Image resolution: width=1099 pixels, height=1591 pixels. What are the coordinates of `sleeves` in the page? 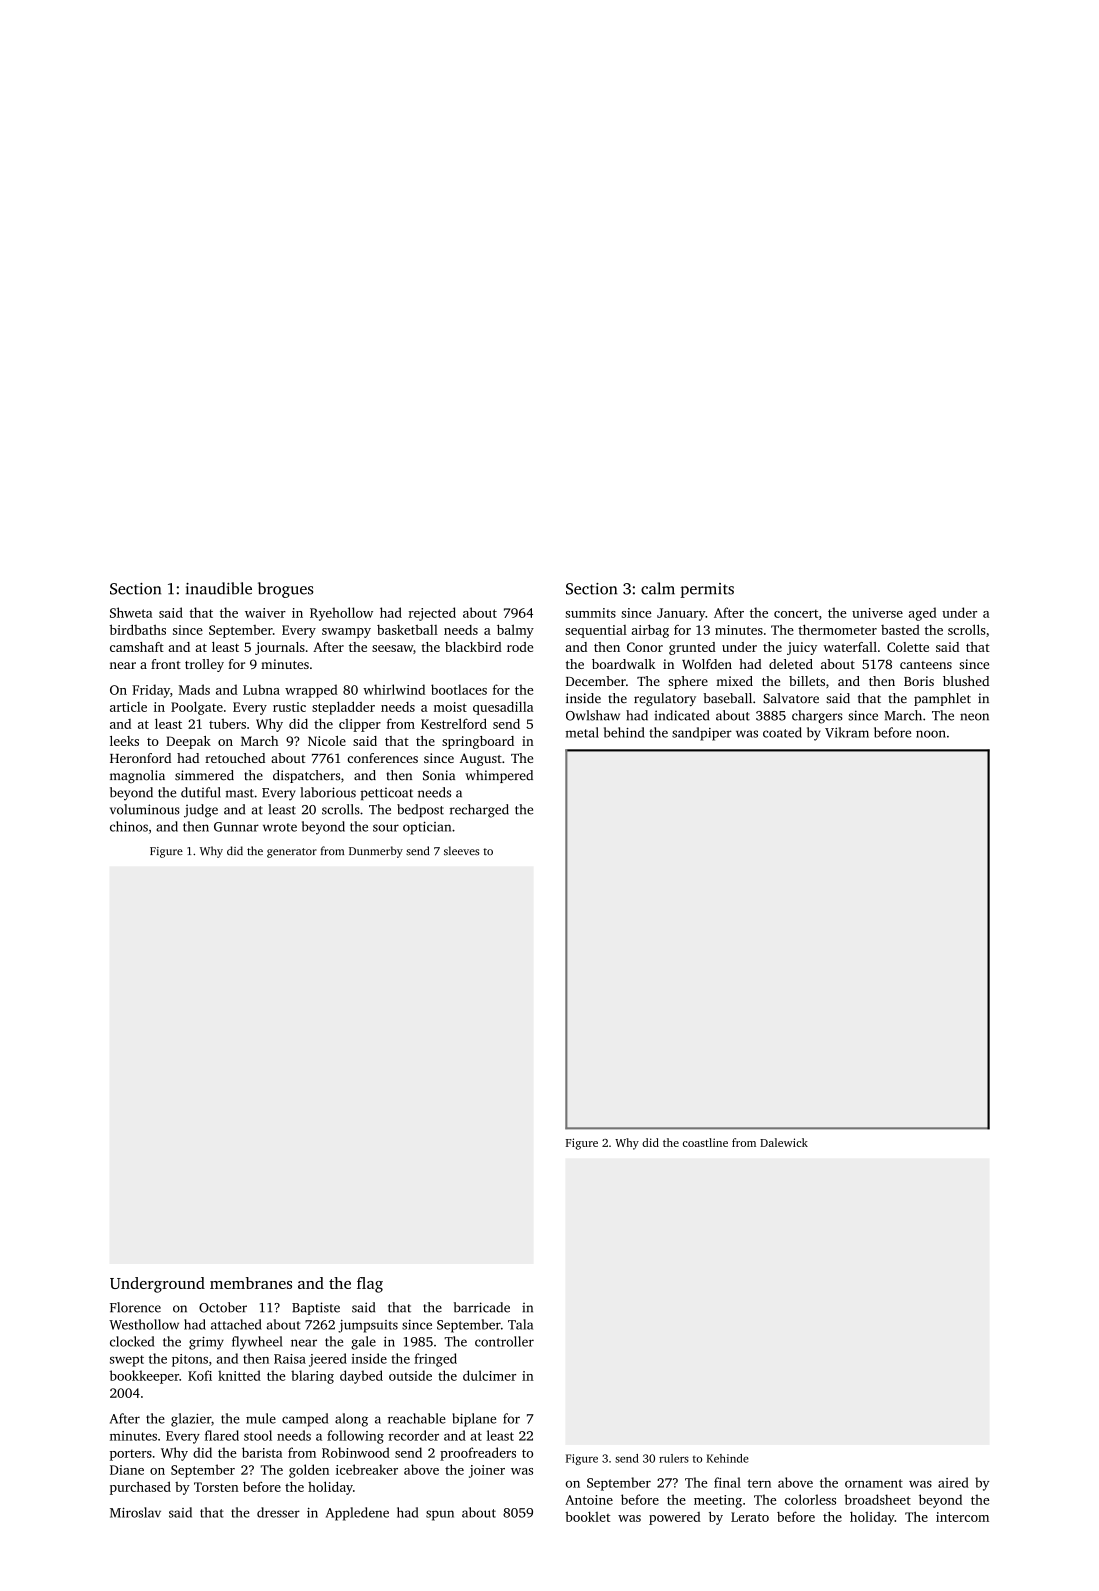 It's located at (461, 850).
